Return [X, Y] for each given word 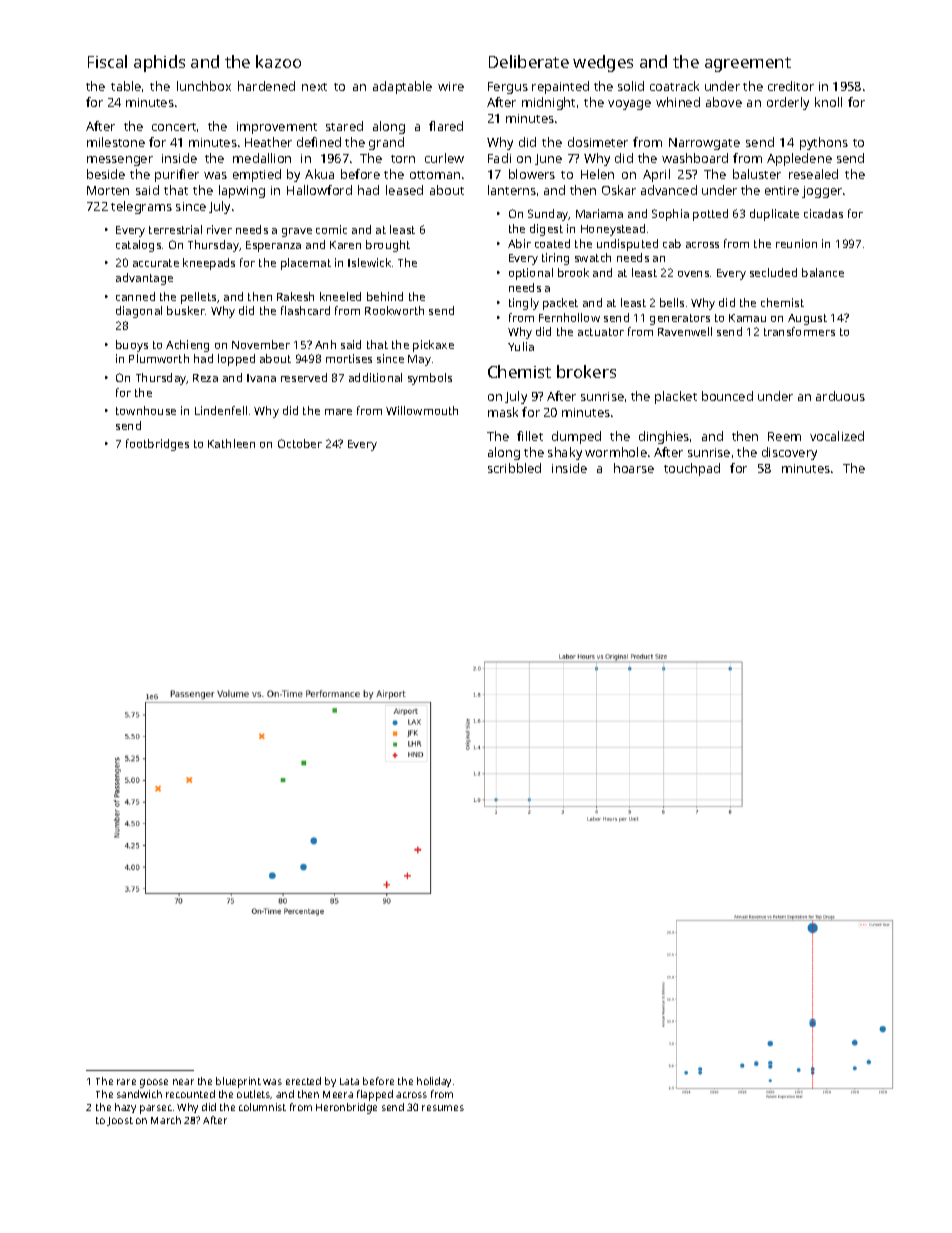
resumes [443, 1108]
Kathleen [231, 443]
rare [126, 1082]
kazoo [278, 61]
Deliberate [529, 61]
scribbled [514, 468]
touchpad [692, 469]
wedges [603, 63]
